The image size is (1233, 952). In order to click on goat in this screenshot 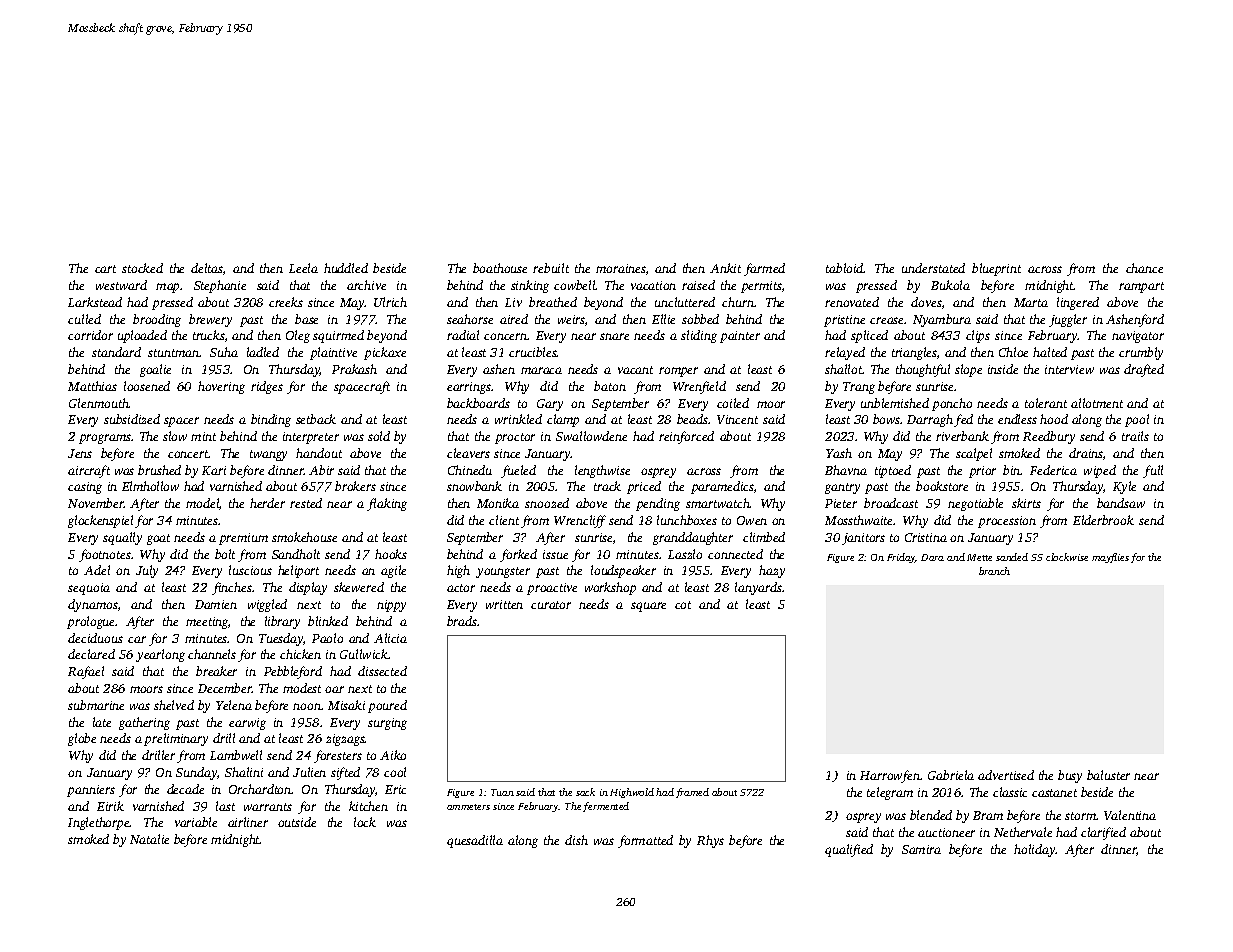, I will do `click(158, 539)`.
